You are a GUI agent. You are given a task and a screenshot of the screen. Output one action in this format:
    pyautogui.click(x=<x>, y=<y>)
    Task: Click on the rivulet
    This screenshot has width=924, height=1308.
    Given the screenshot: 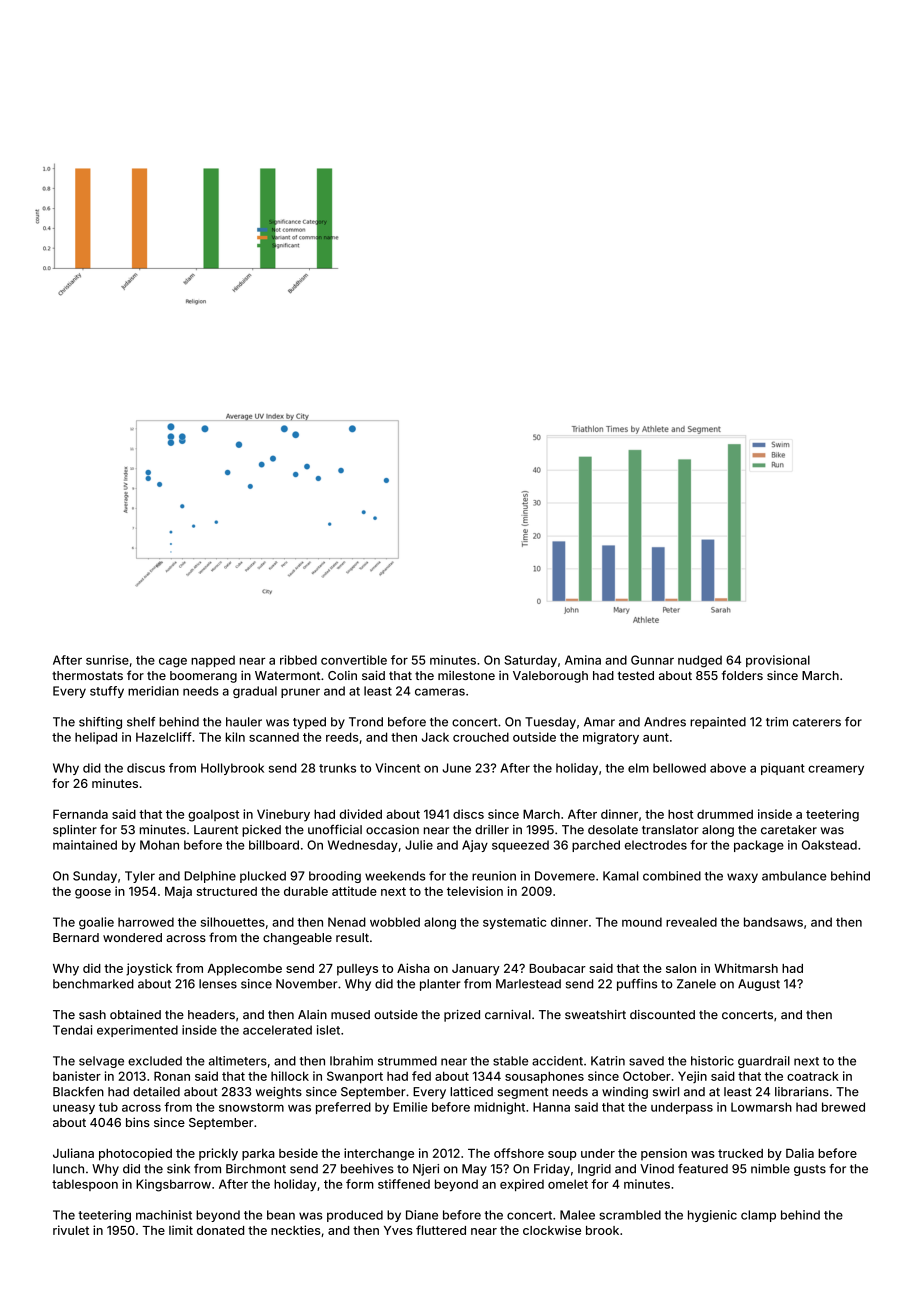 What is the action you would take?
    pyautogui.click(x=71, y=1230)
